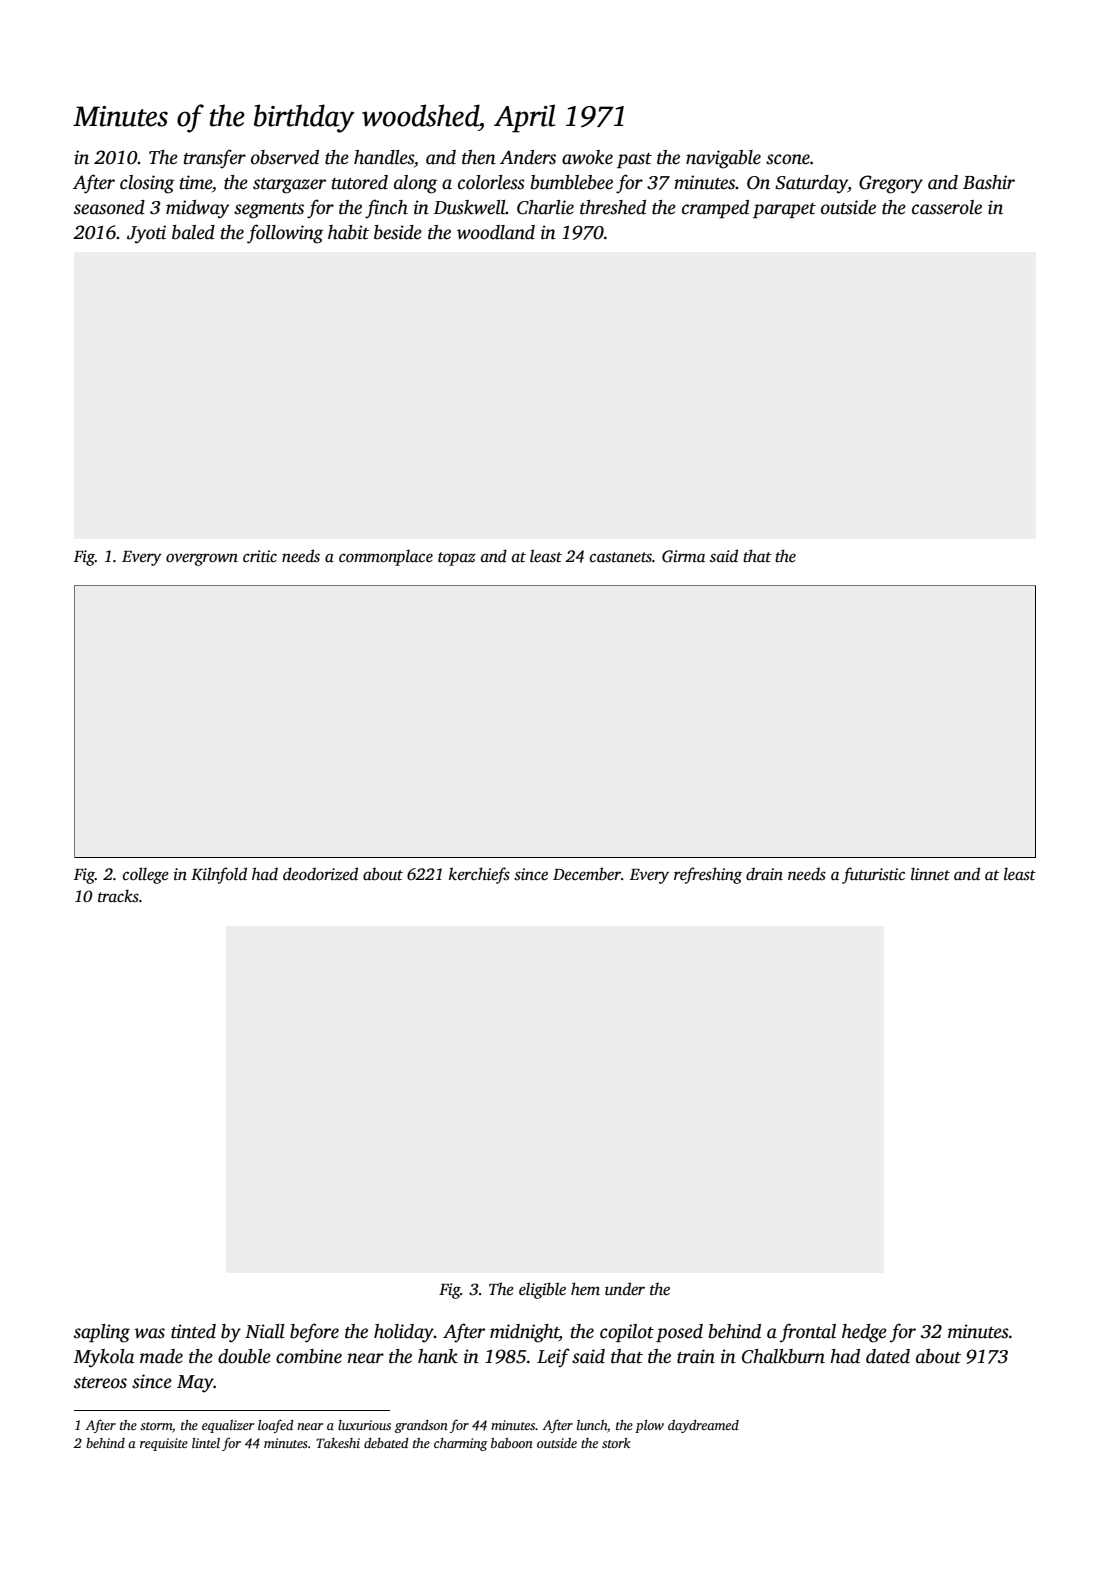 The image size is (1110, 1570). I want to click on combine, so click(309, 1356).
